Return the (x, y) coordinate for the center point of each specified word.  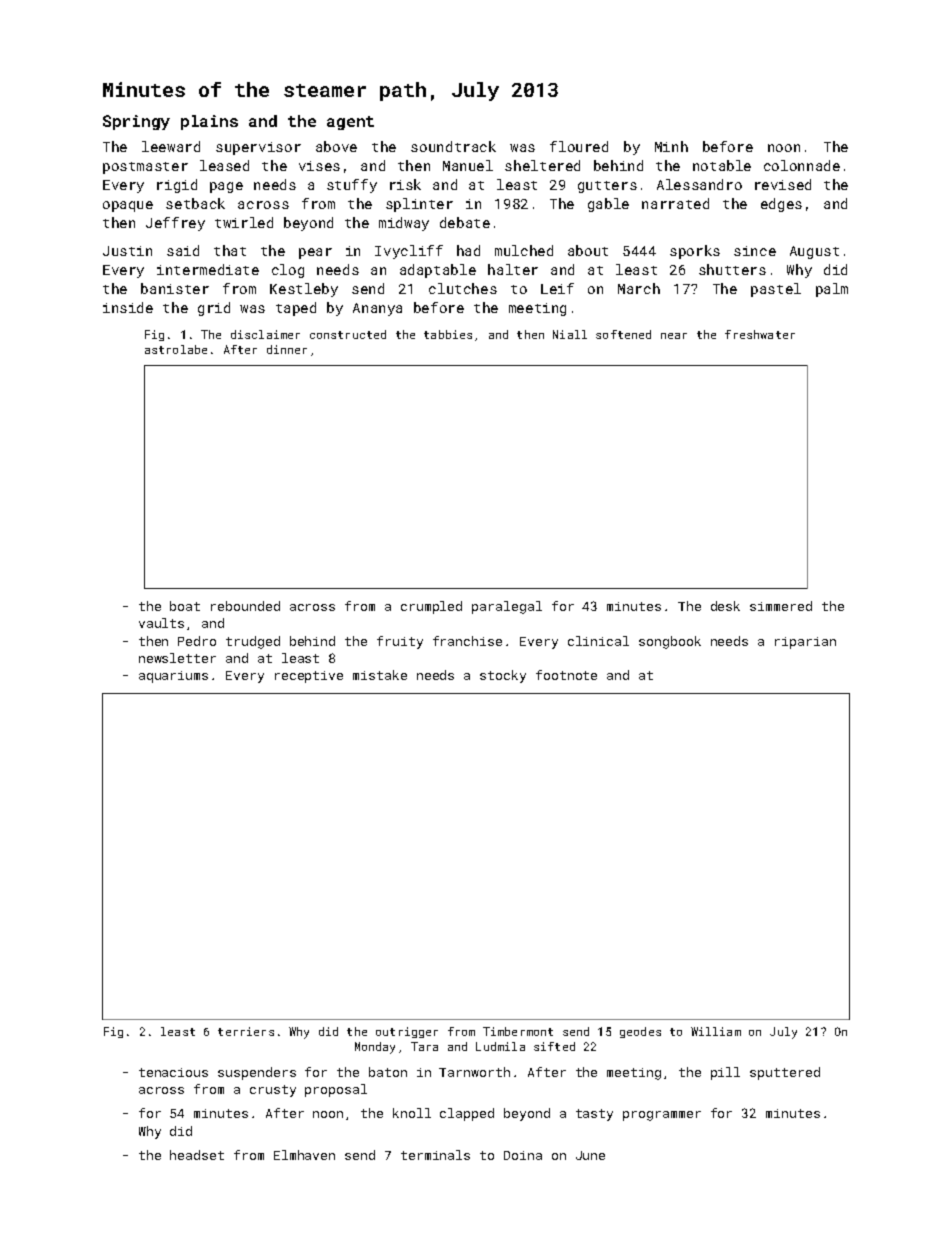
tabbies (448, 334)
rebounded (245, 606)
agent (350, 123)
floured (579, 146)
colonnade (802, 165)
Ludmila (500, 1046)
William (716, 1031)
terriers (246, 1031)
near (674, 336)
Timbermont (518, 1031)
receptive (309, 677)
